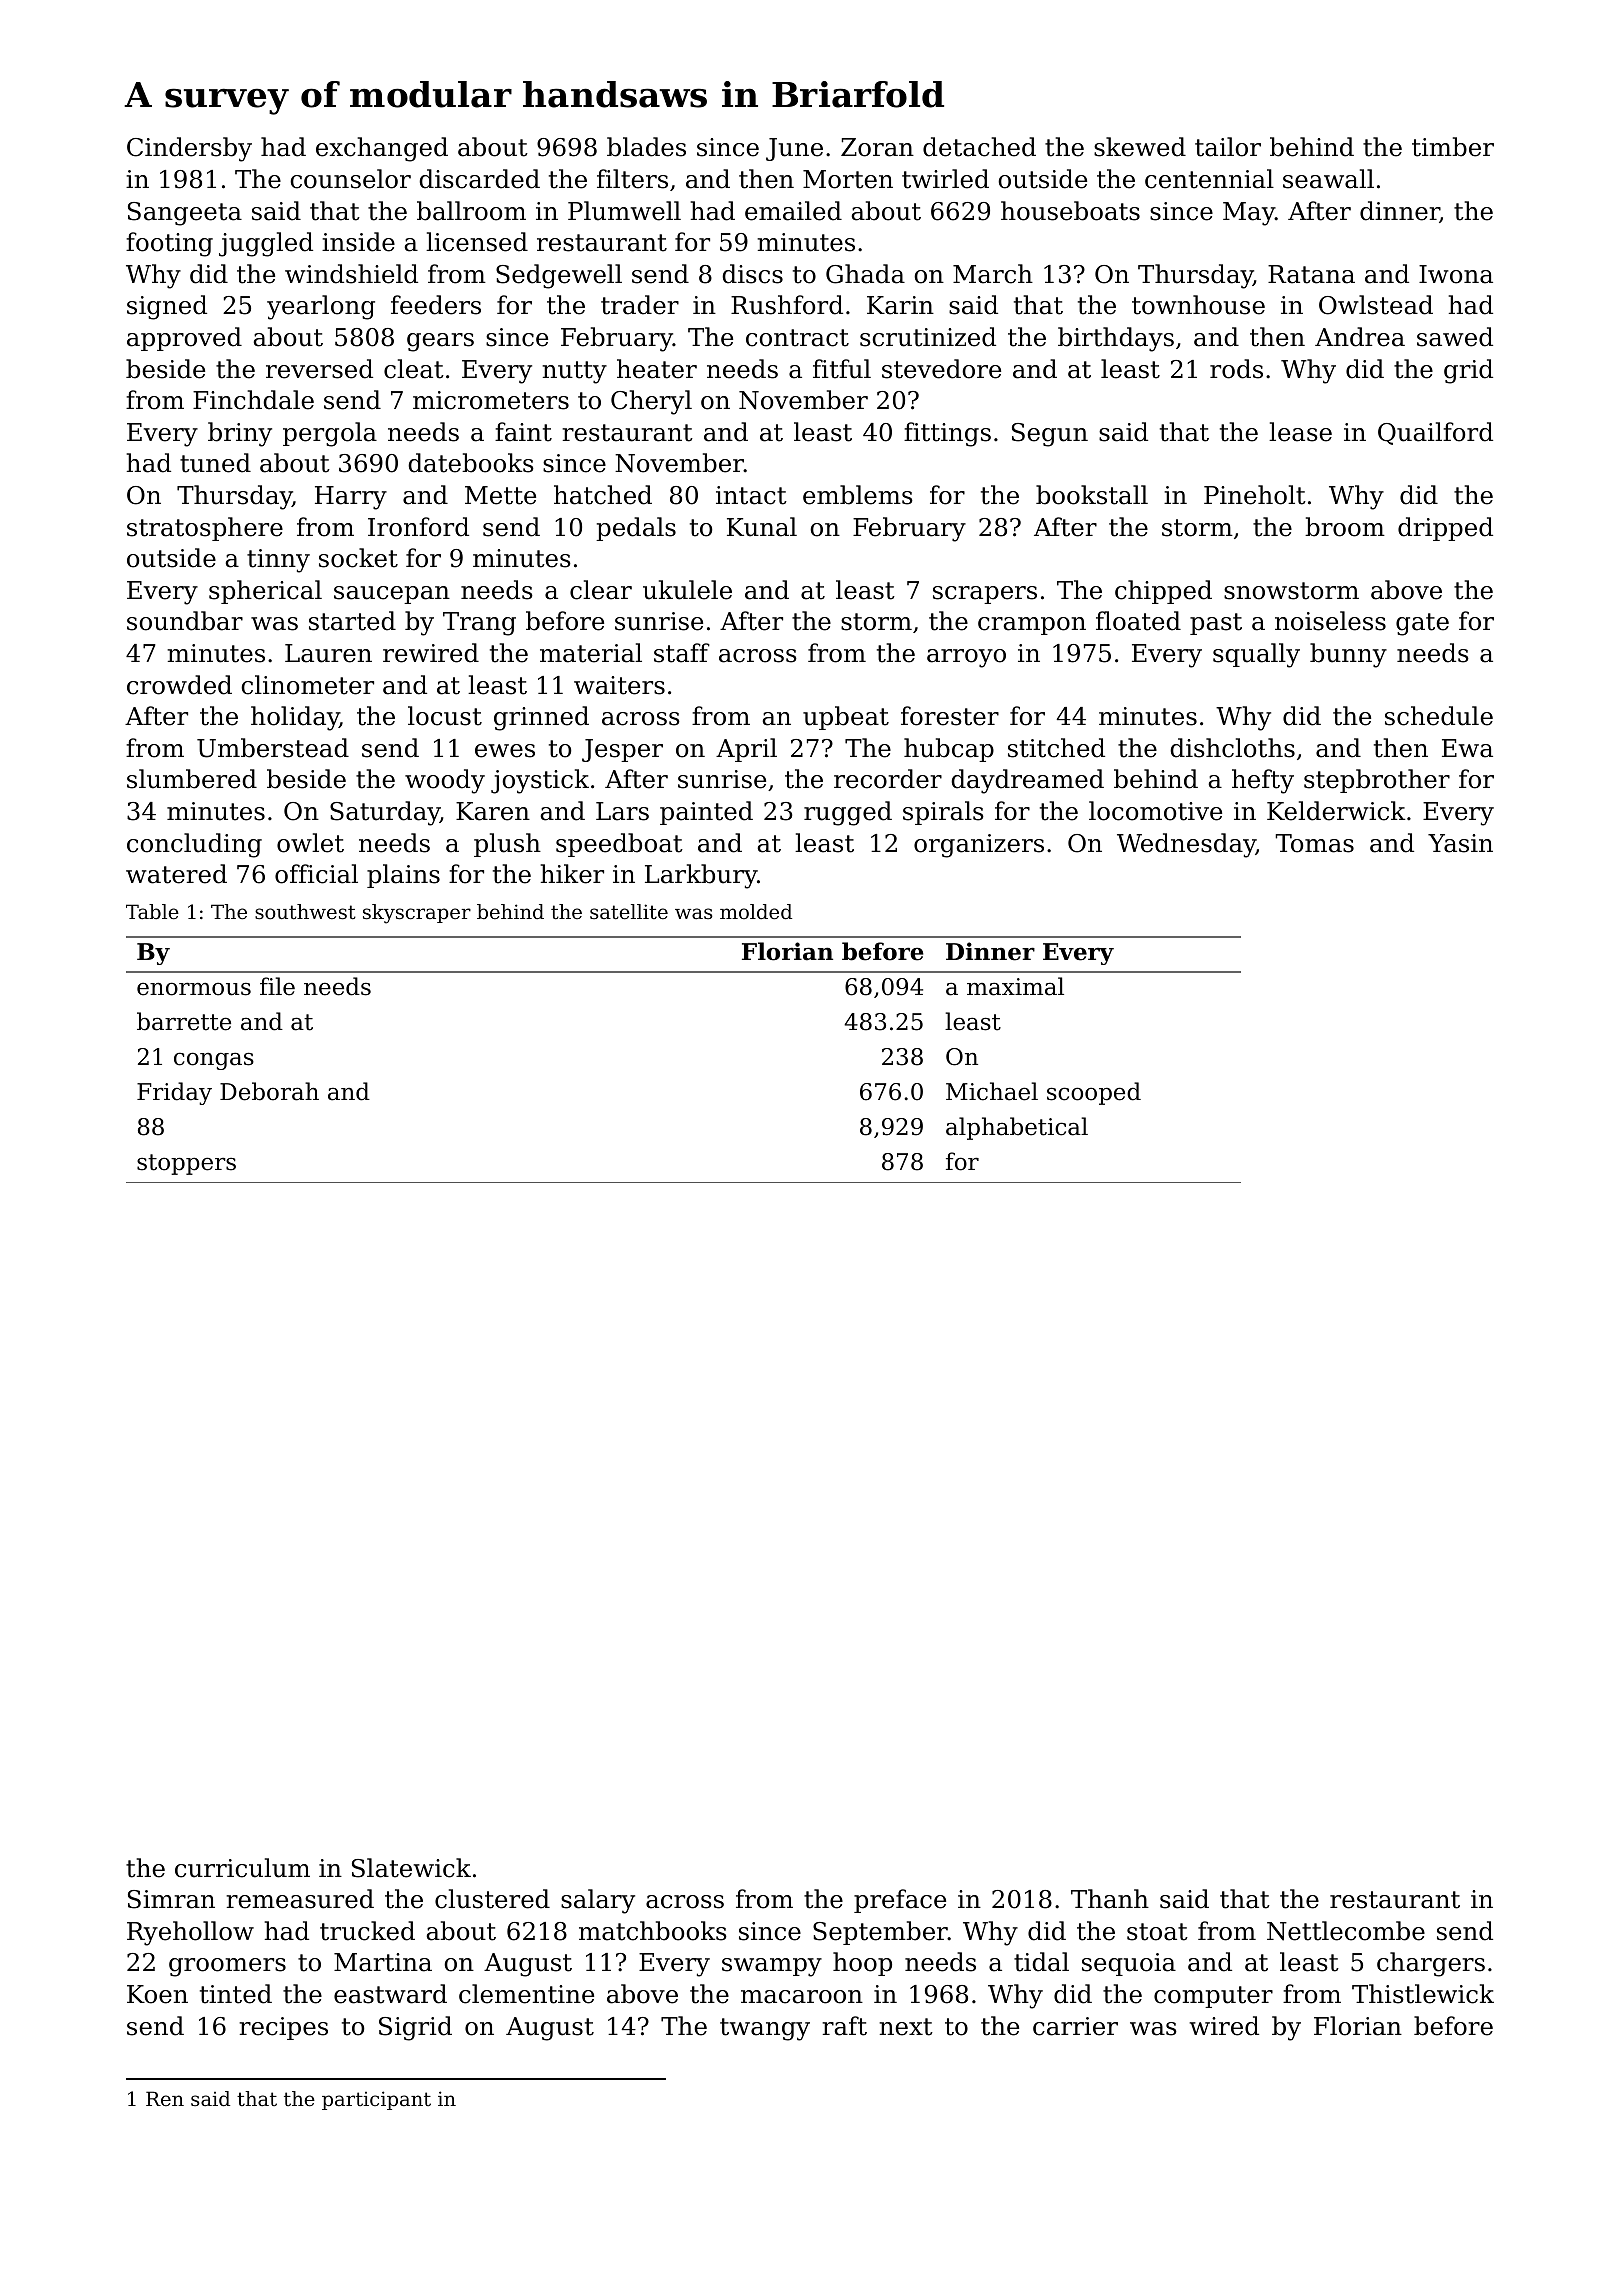 The width and height of the page is (1620, 2292). What do you see at coordinates (906, 2027) in the page?
I see `next` at bounding box center [906, 2027].
